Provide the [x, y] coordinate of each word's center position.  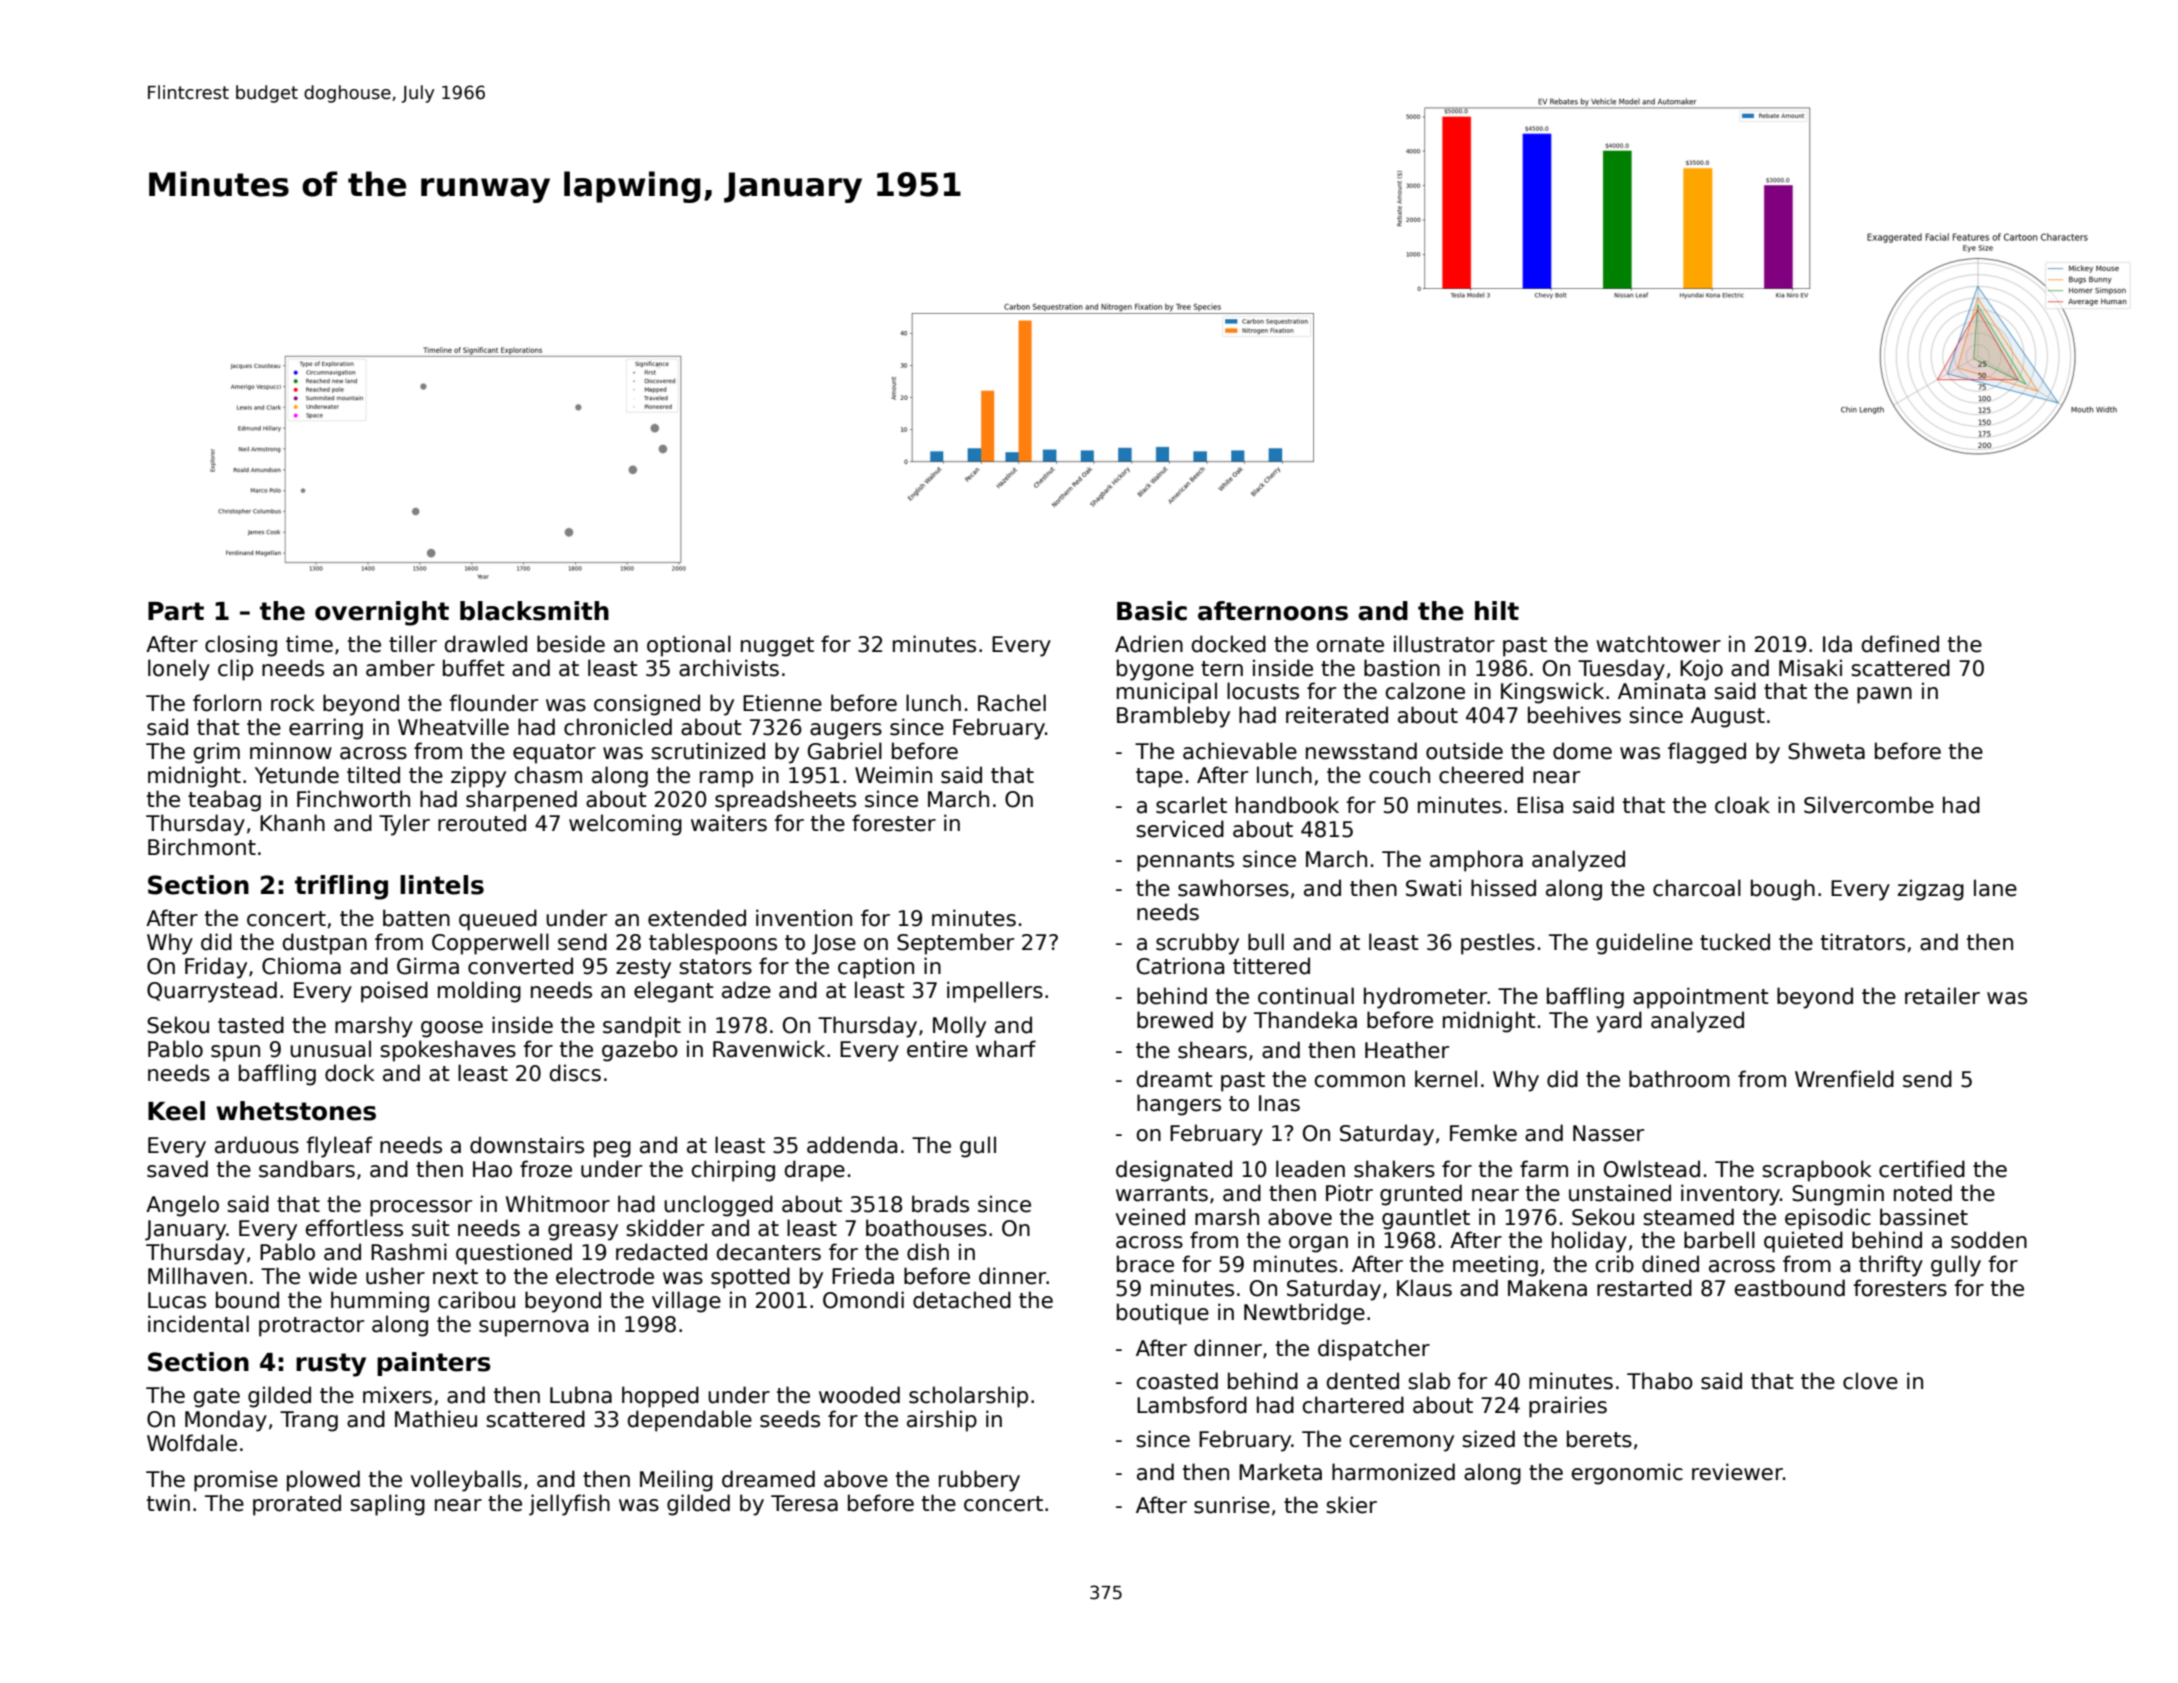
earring [326, 729]
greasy [583, 1232]
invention [804, 918]
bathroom [1679, 1079]
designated [1174, 1171]
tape [1159, 778]
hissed [1503, 888]
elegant [674, 992]
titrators [1863, 942]
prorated [297, 1505]
